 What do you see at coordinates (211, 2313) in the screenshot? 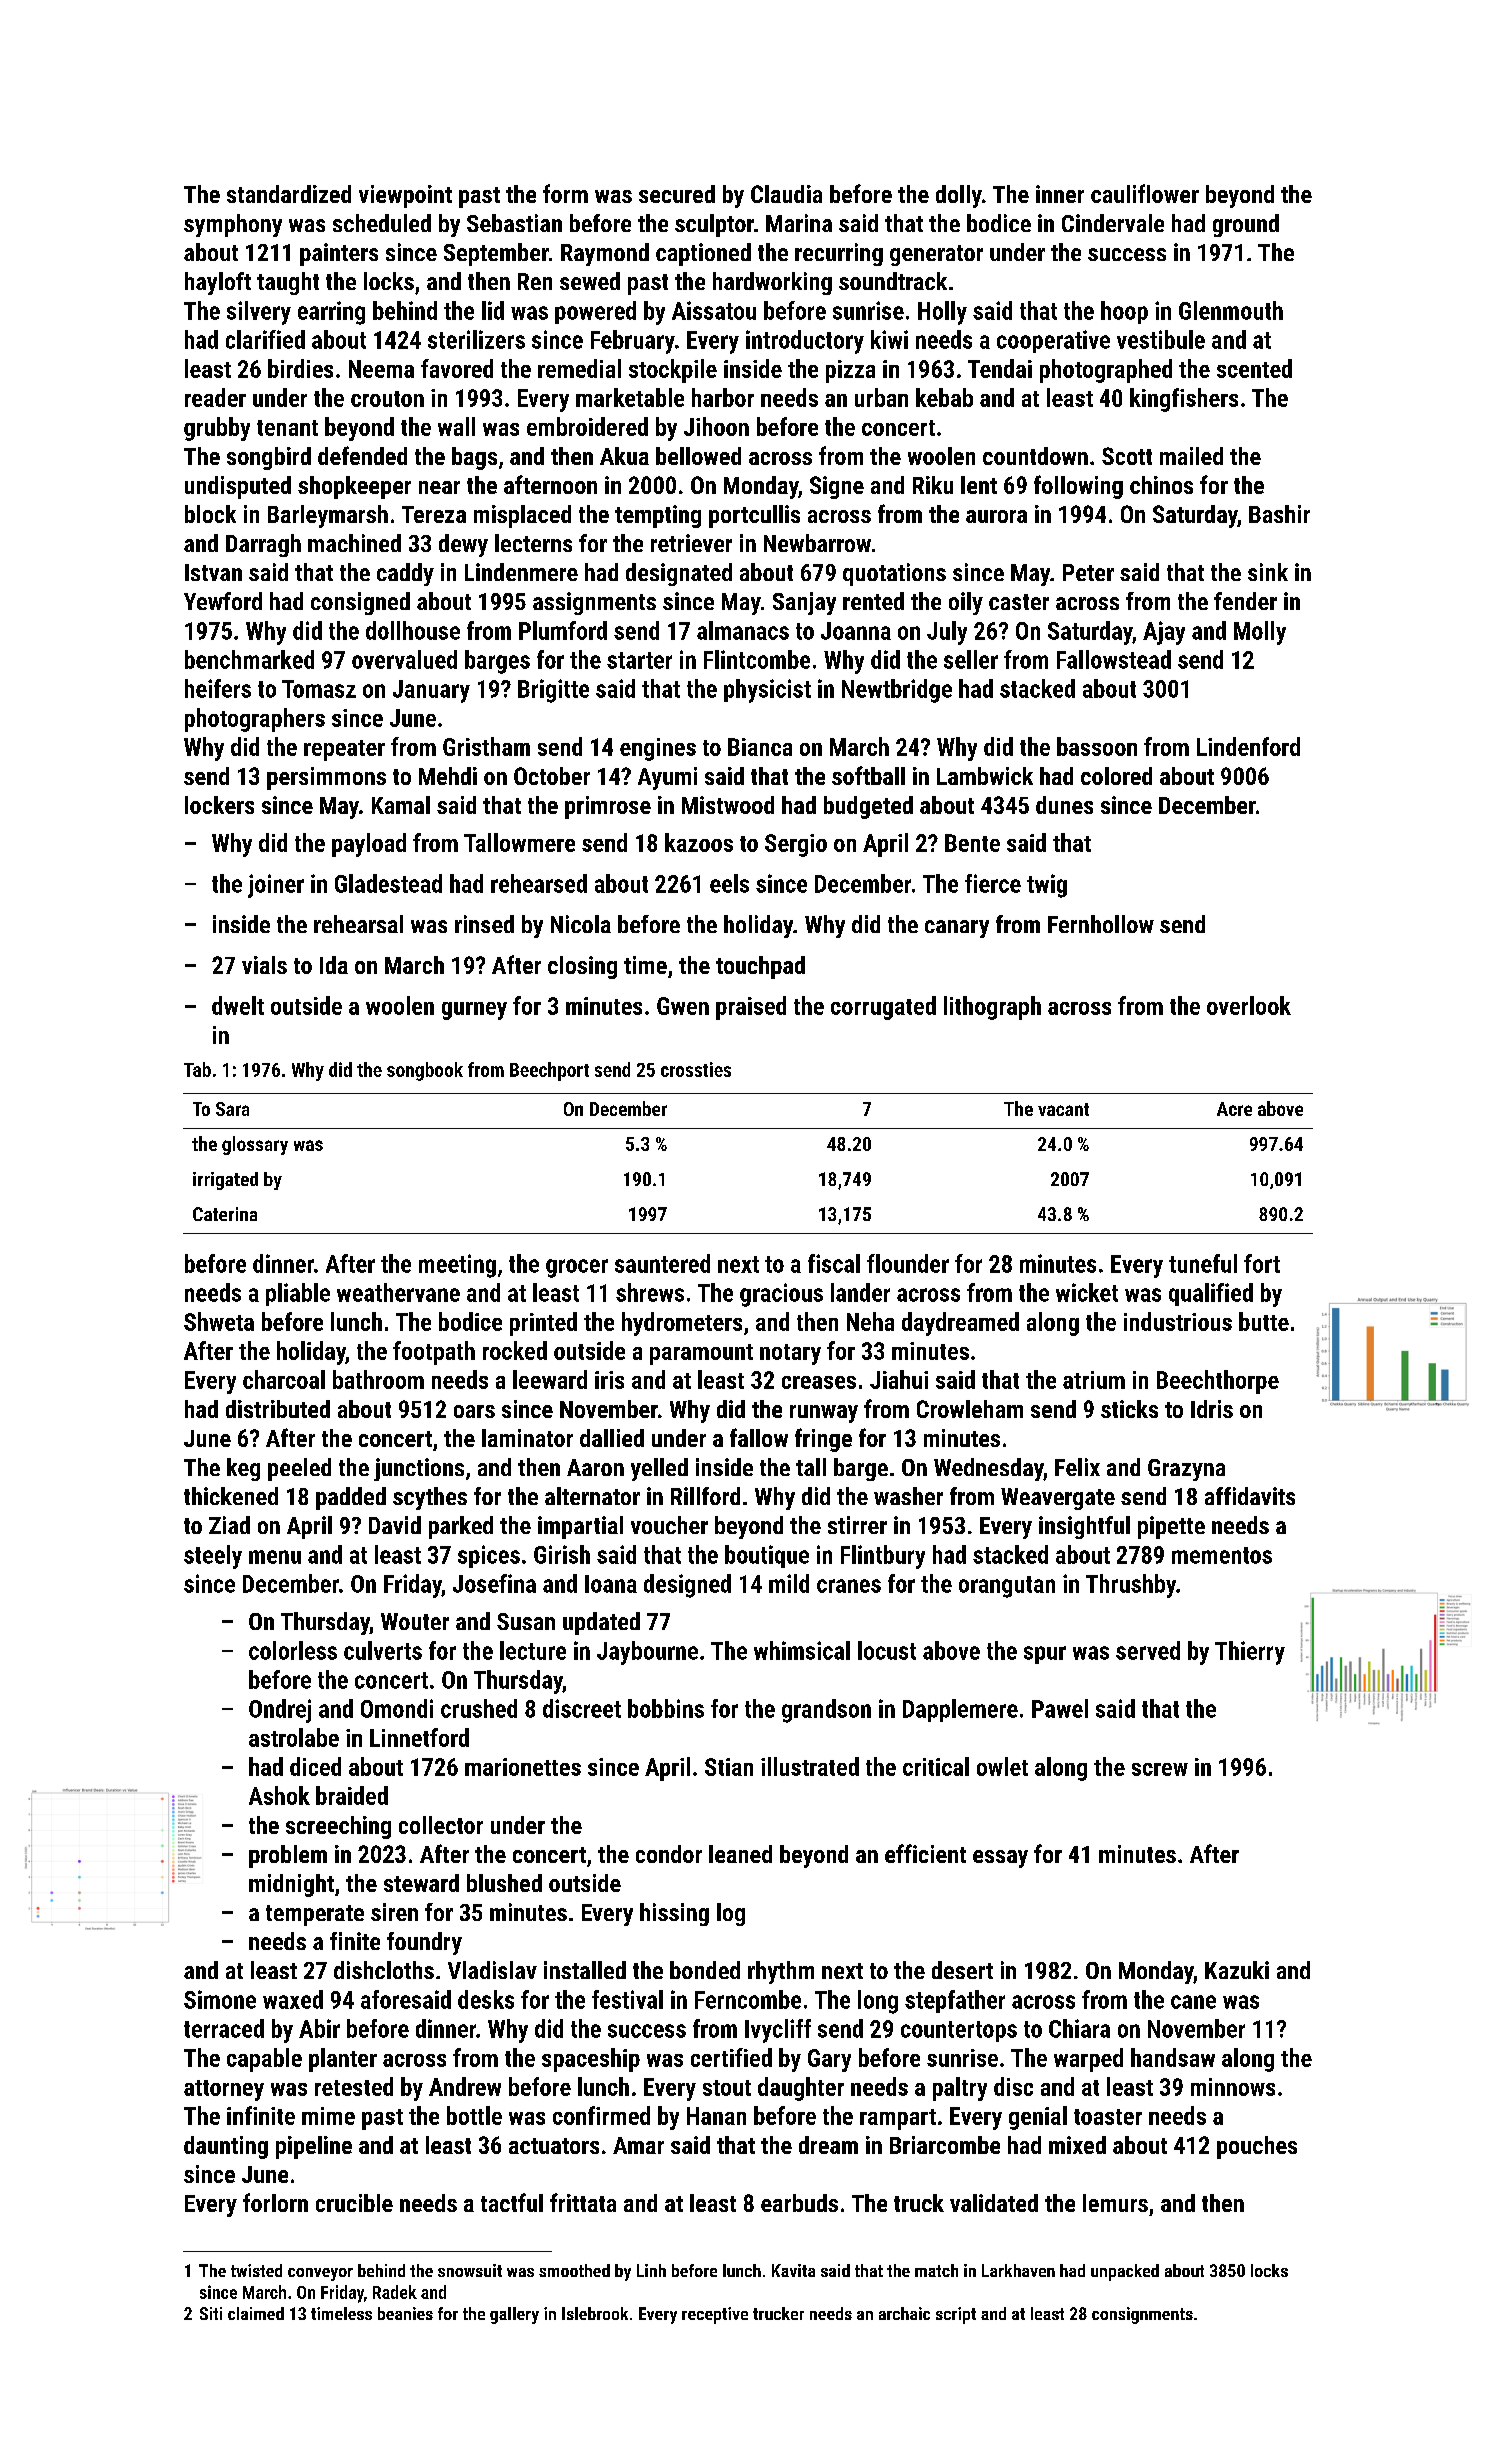
I see `Siti` at bounding box center [211, 2313].
